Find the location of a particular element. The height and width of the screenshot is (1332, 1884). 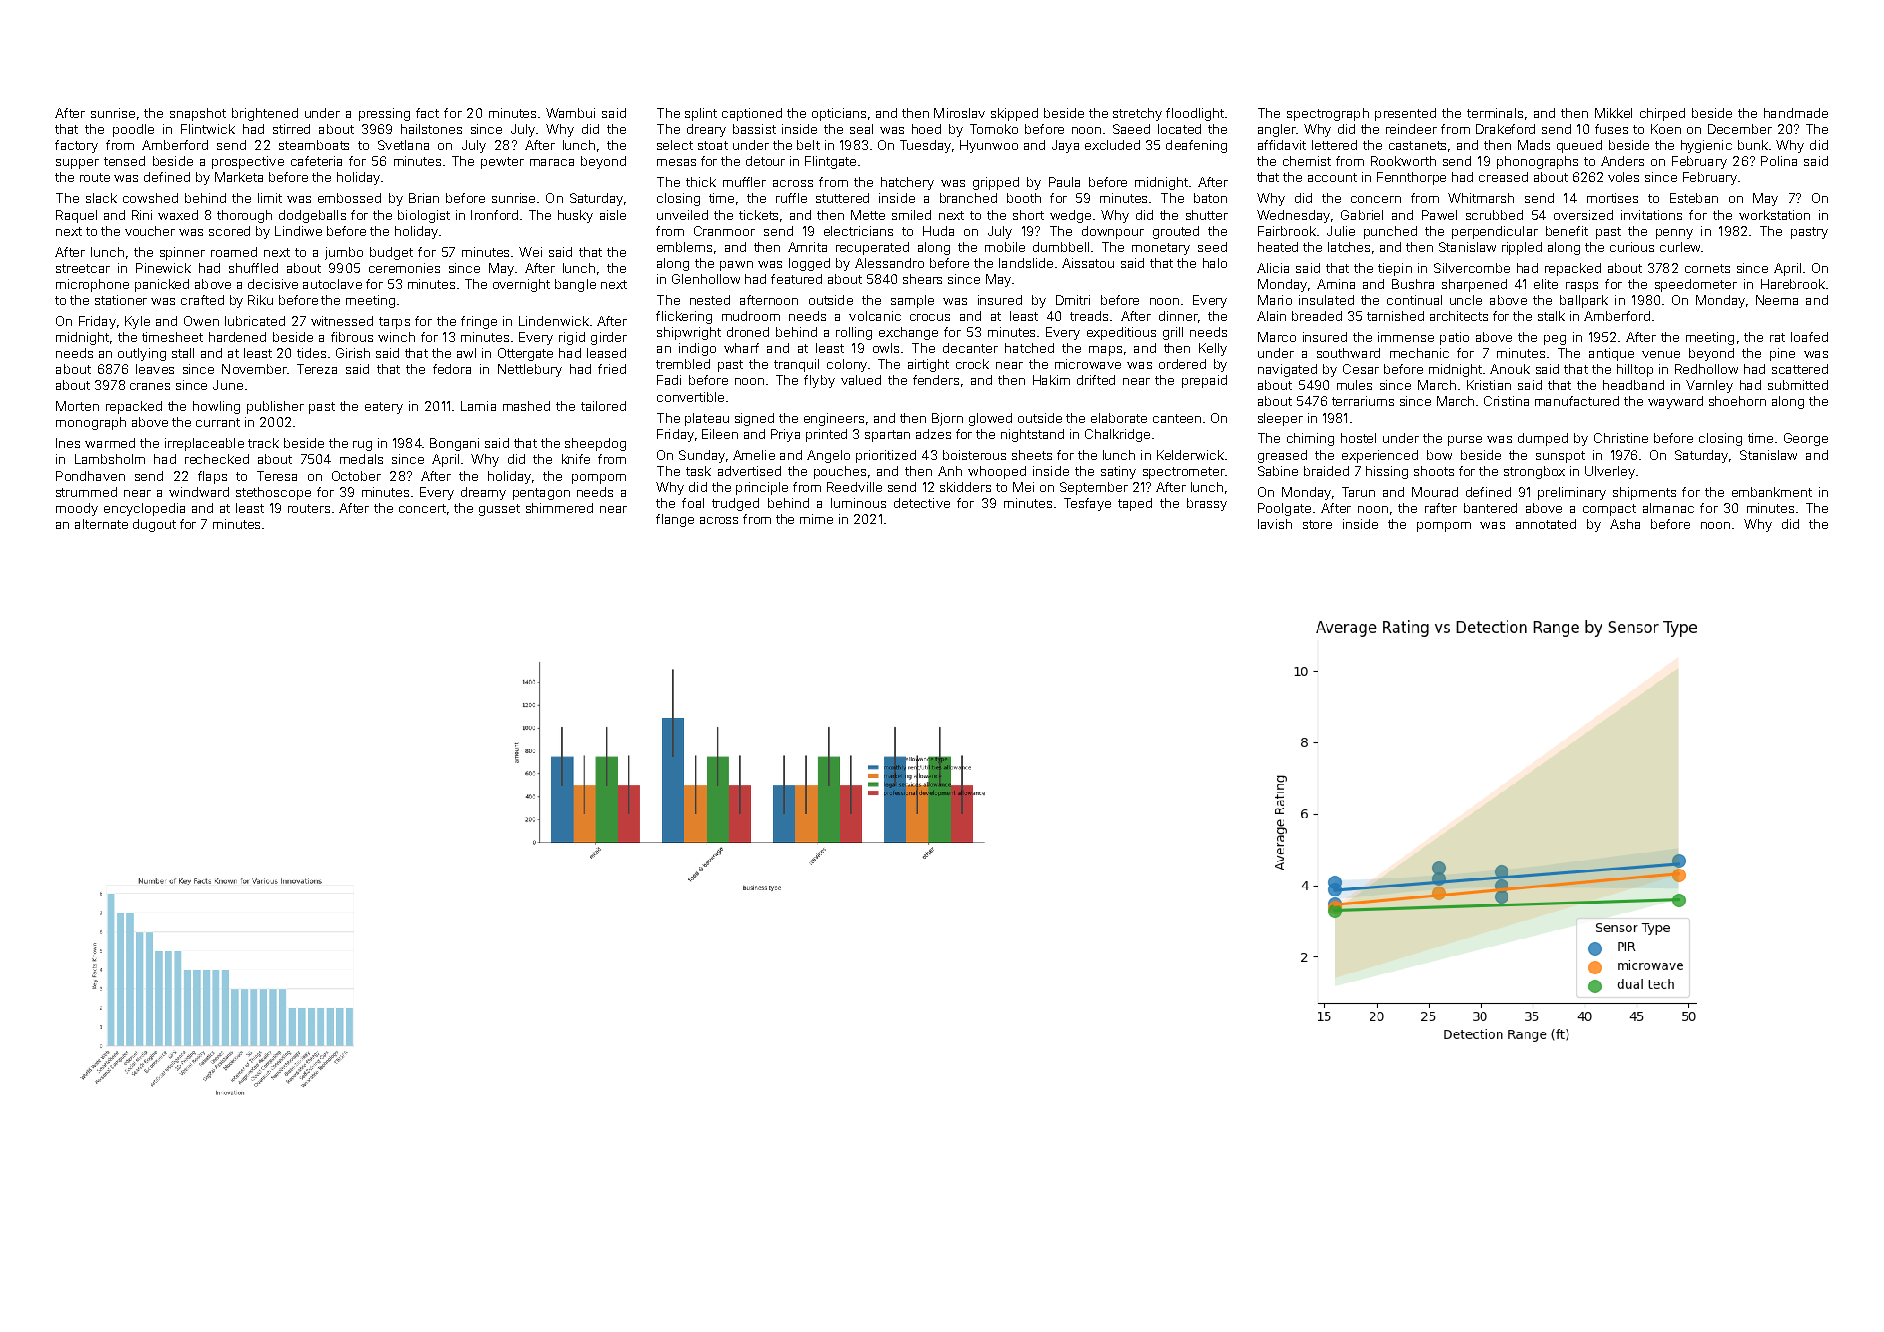

flaps is located at coordinates (212, 477).
